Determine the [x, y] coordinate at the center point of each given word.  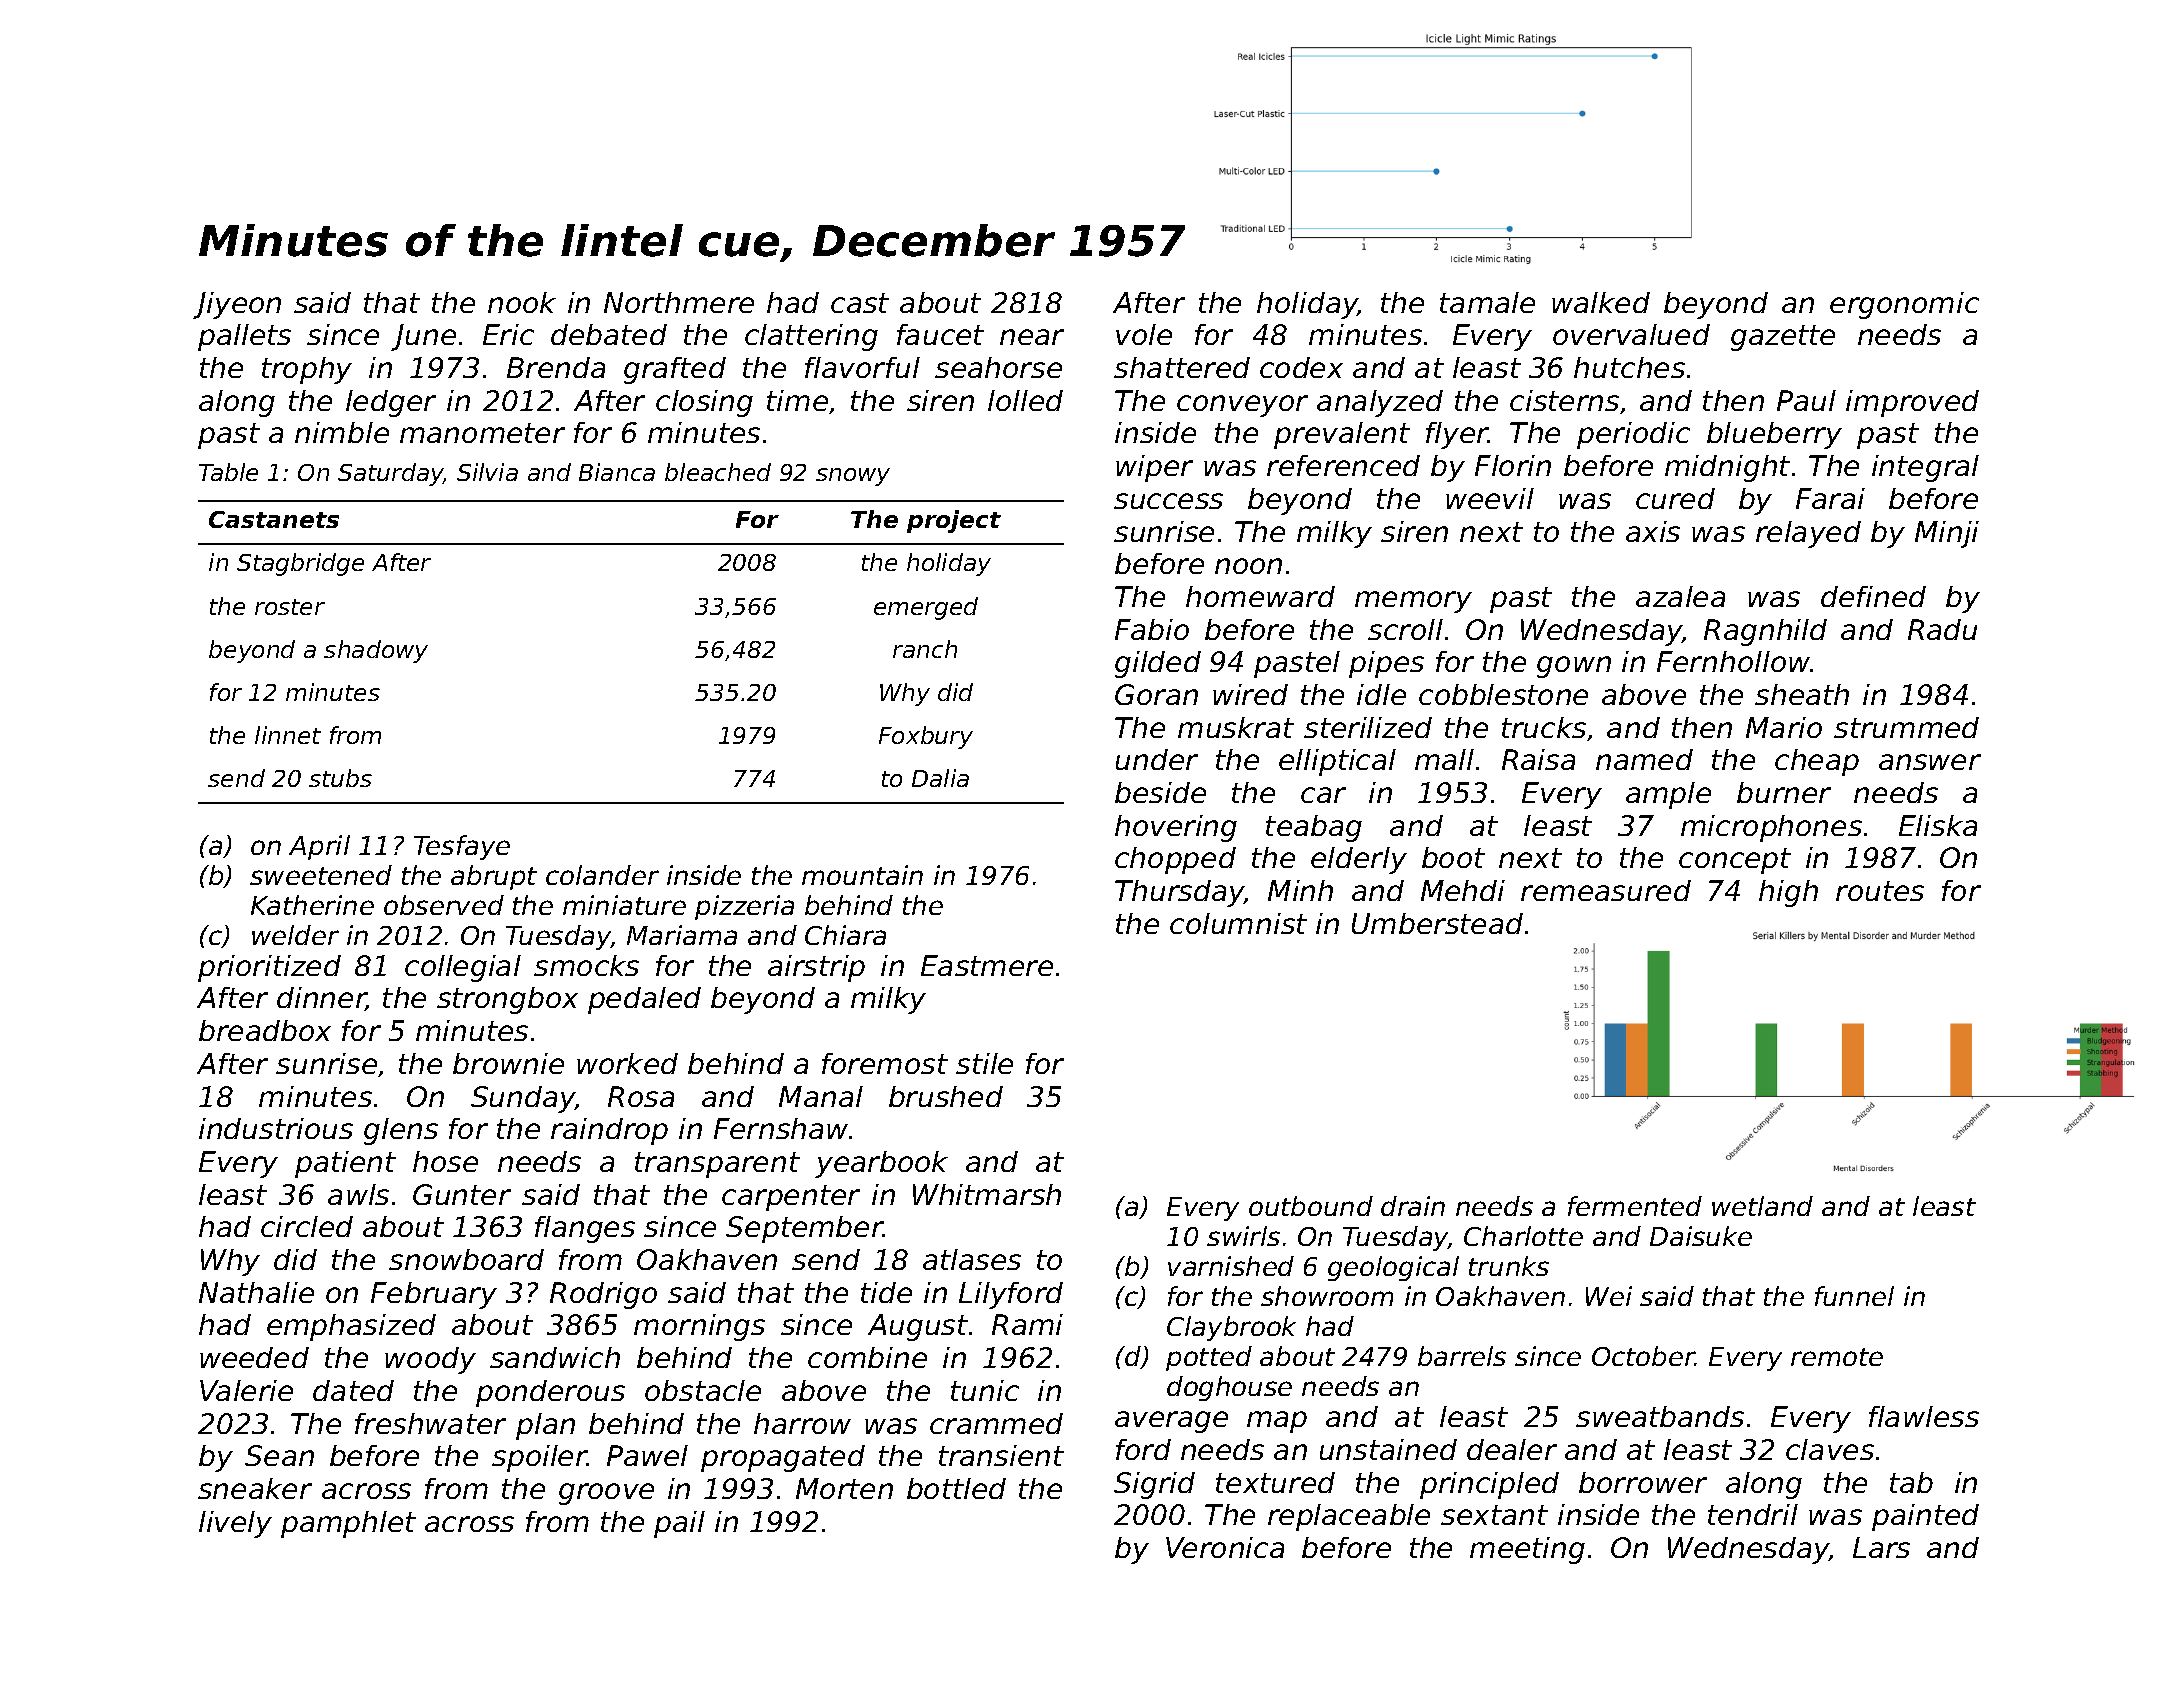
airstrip [816, 968]
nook [522, 302]
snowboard [466, 1259]
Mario [1784, 727]
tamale [1487, 302]
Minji [1947, 534]
